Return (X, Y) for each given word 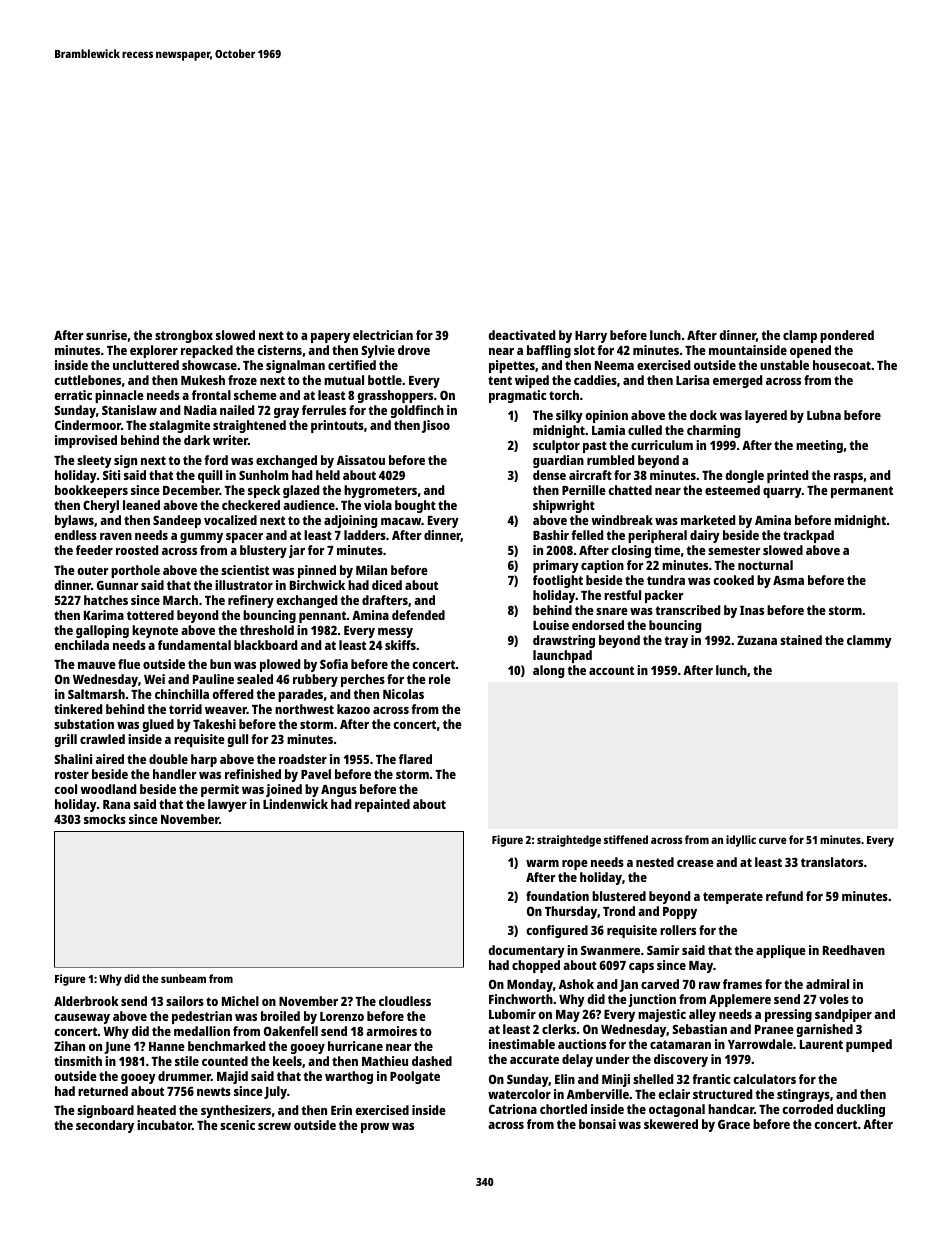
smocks (105, 819)
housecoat (842, 365)
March (180, 600)
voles (834, 999)
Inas (752, 610)
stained (801, 640)
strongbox (184, 336)
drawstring (564, 641)
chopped (536, 966)
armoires (391, 1031)
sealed (255, 679)
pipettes (512, 366)
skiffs (400, 645)
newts (214, 1091)
